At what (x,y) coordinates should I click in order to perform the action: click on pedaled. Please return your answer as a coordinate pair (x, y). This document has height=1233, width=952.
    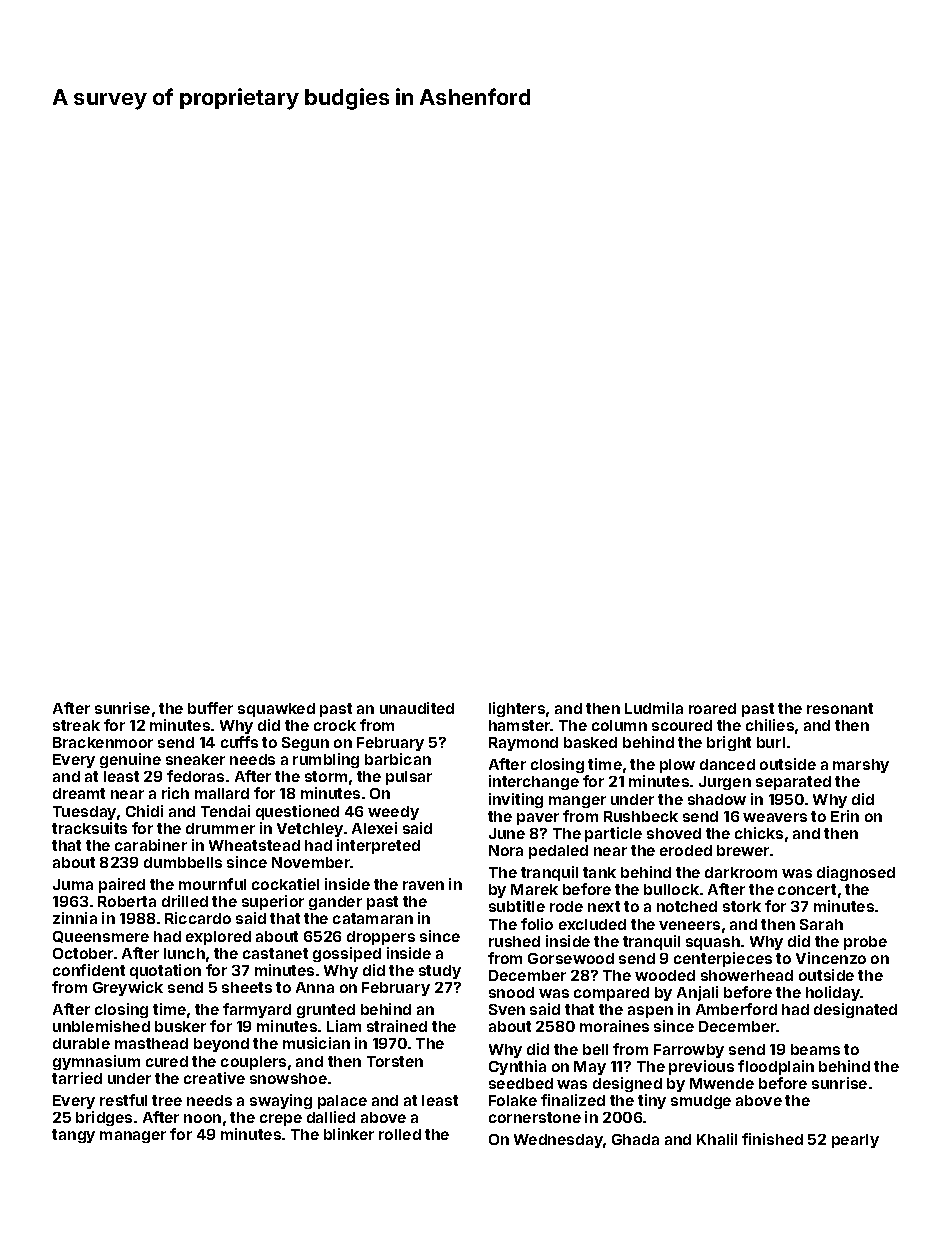
    Looking at the image, I should click on (558, 852).
